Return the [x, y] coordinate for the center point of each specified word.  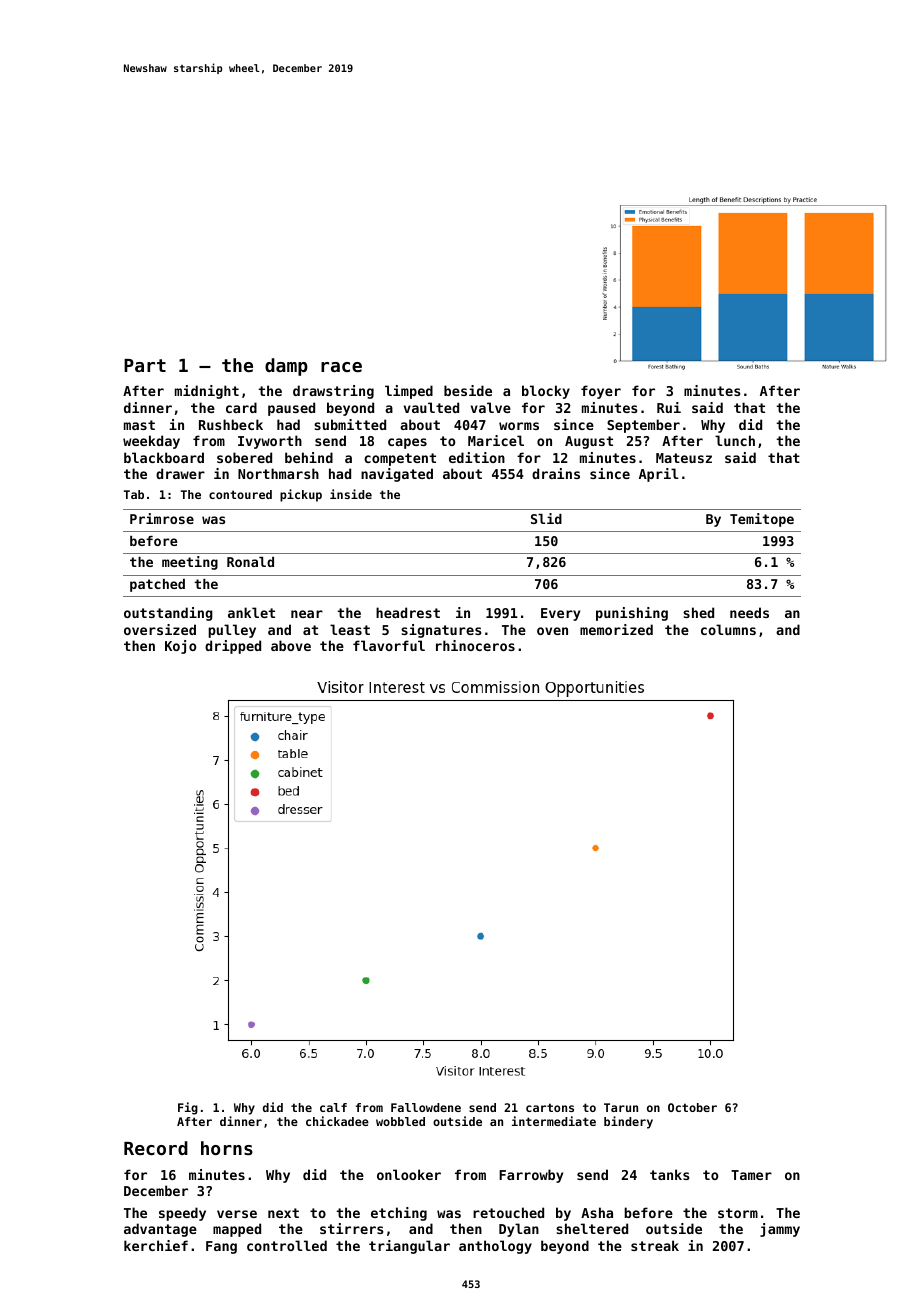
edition [477, 457]
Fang [221, 1247]
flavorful [389, 645]
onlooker [409, 1174]
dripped [233, 647]
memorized [616, 629]
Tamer [751, 1175]
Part [145, 365]
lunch [735, 440]
